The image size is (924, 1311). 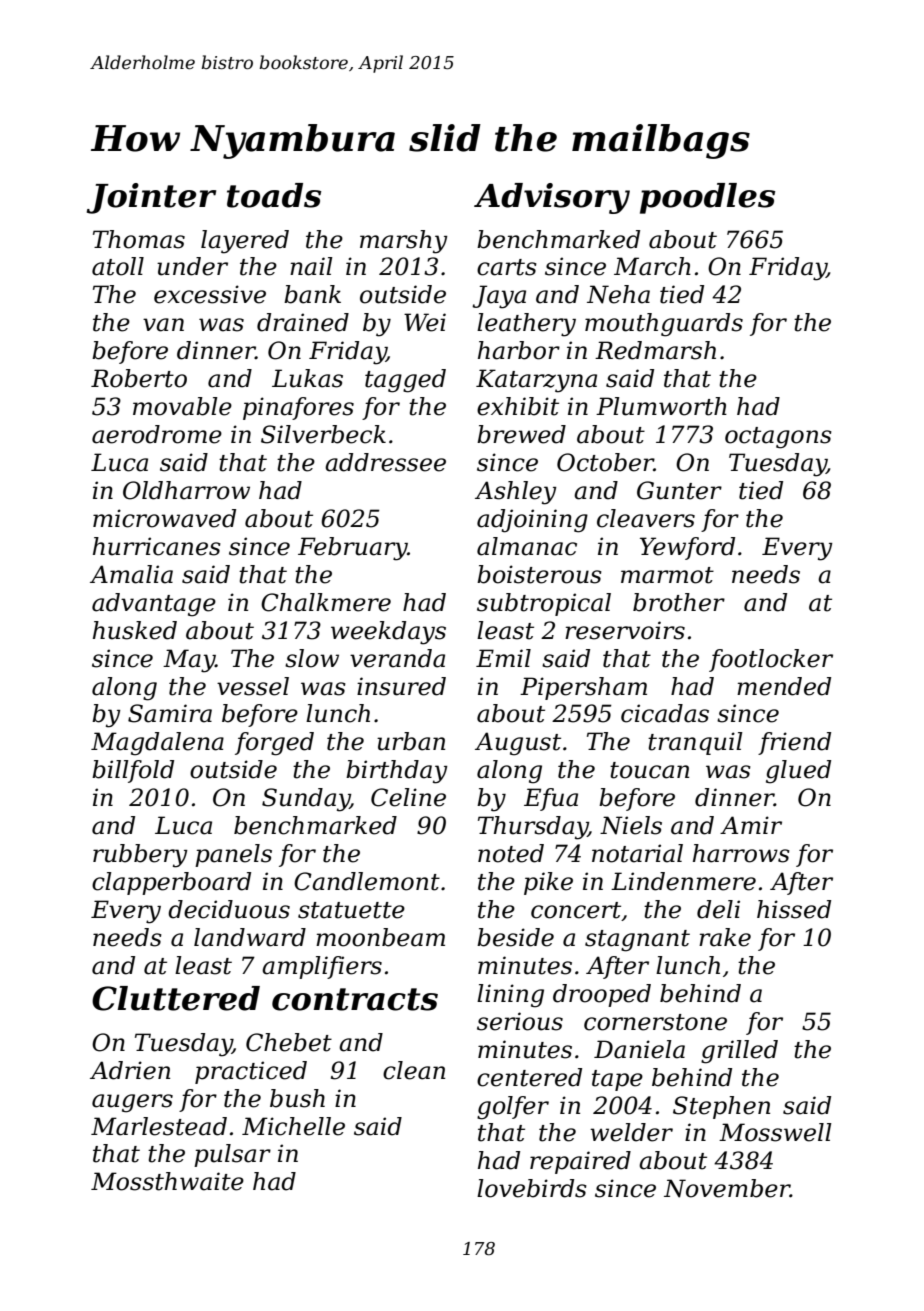 I want to click on Advisory, so click(x=552, y=198).
